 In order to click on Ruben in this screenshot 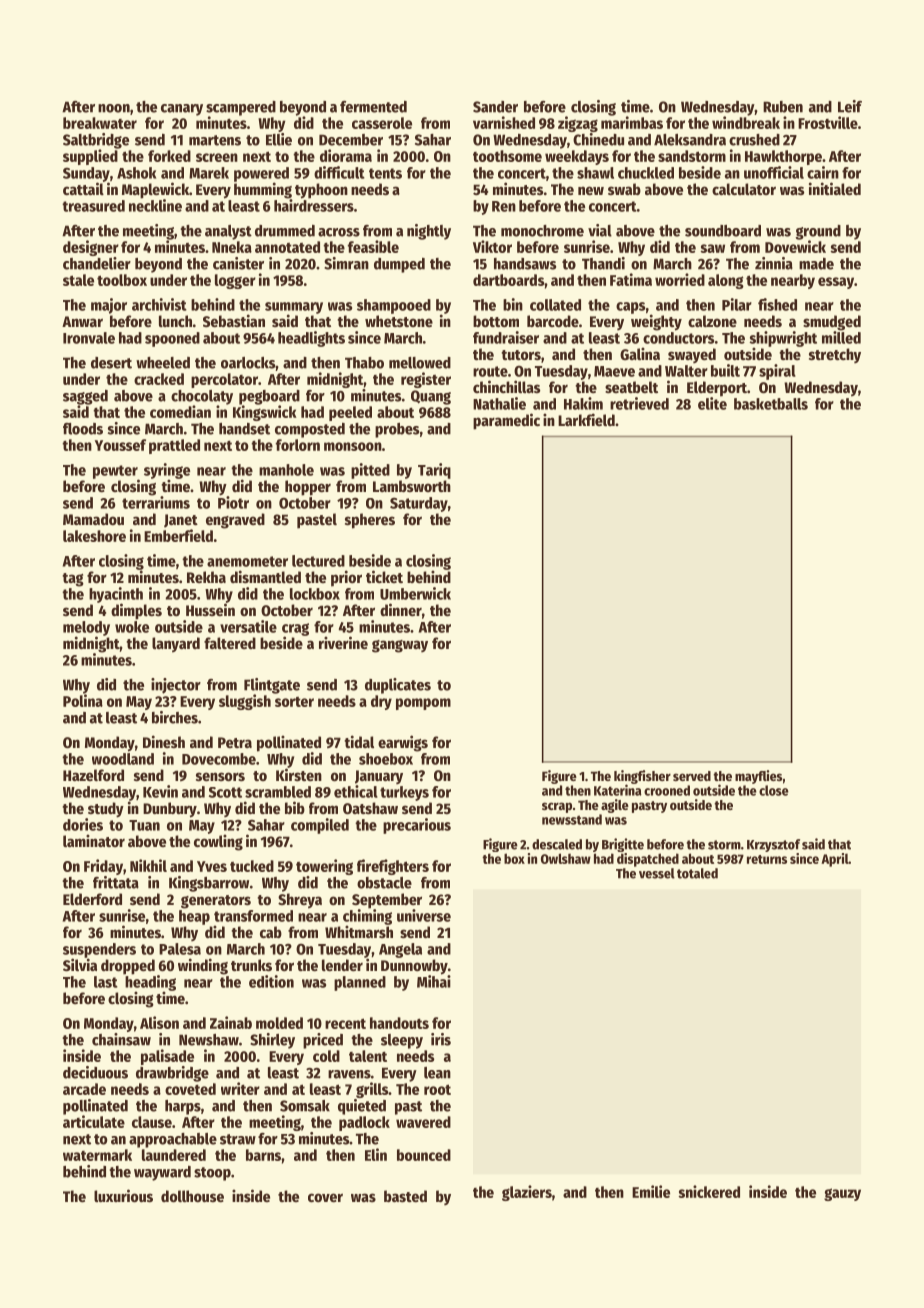, I will do `click(783, 107)`.
